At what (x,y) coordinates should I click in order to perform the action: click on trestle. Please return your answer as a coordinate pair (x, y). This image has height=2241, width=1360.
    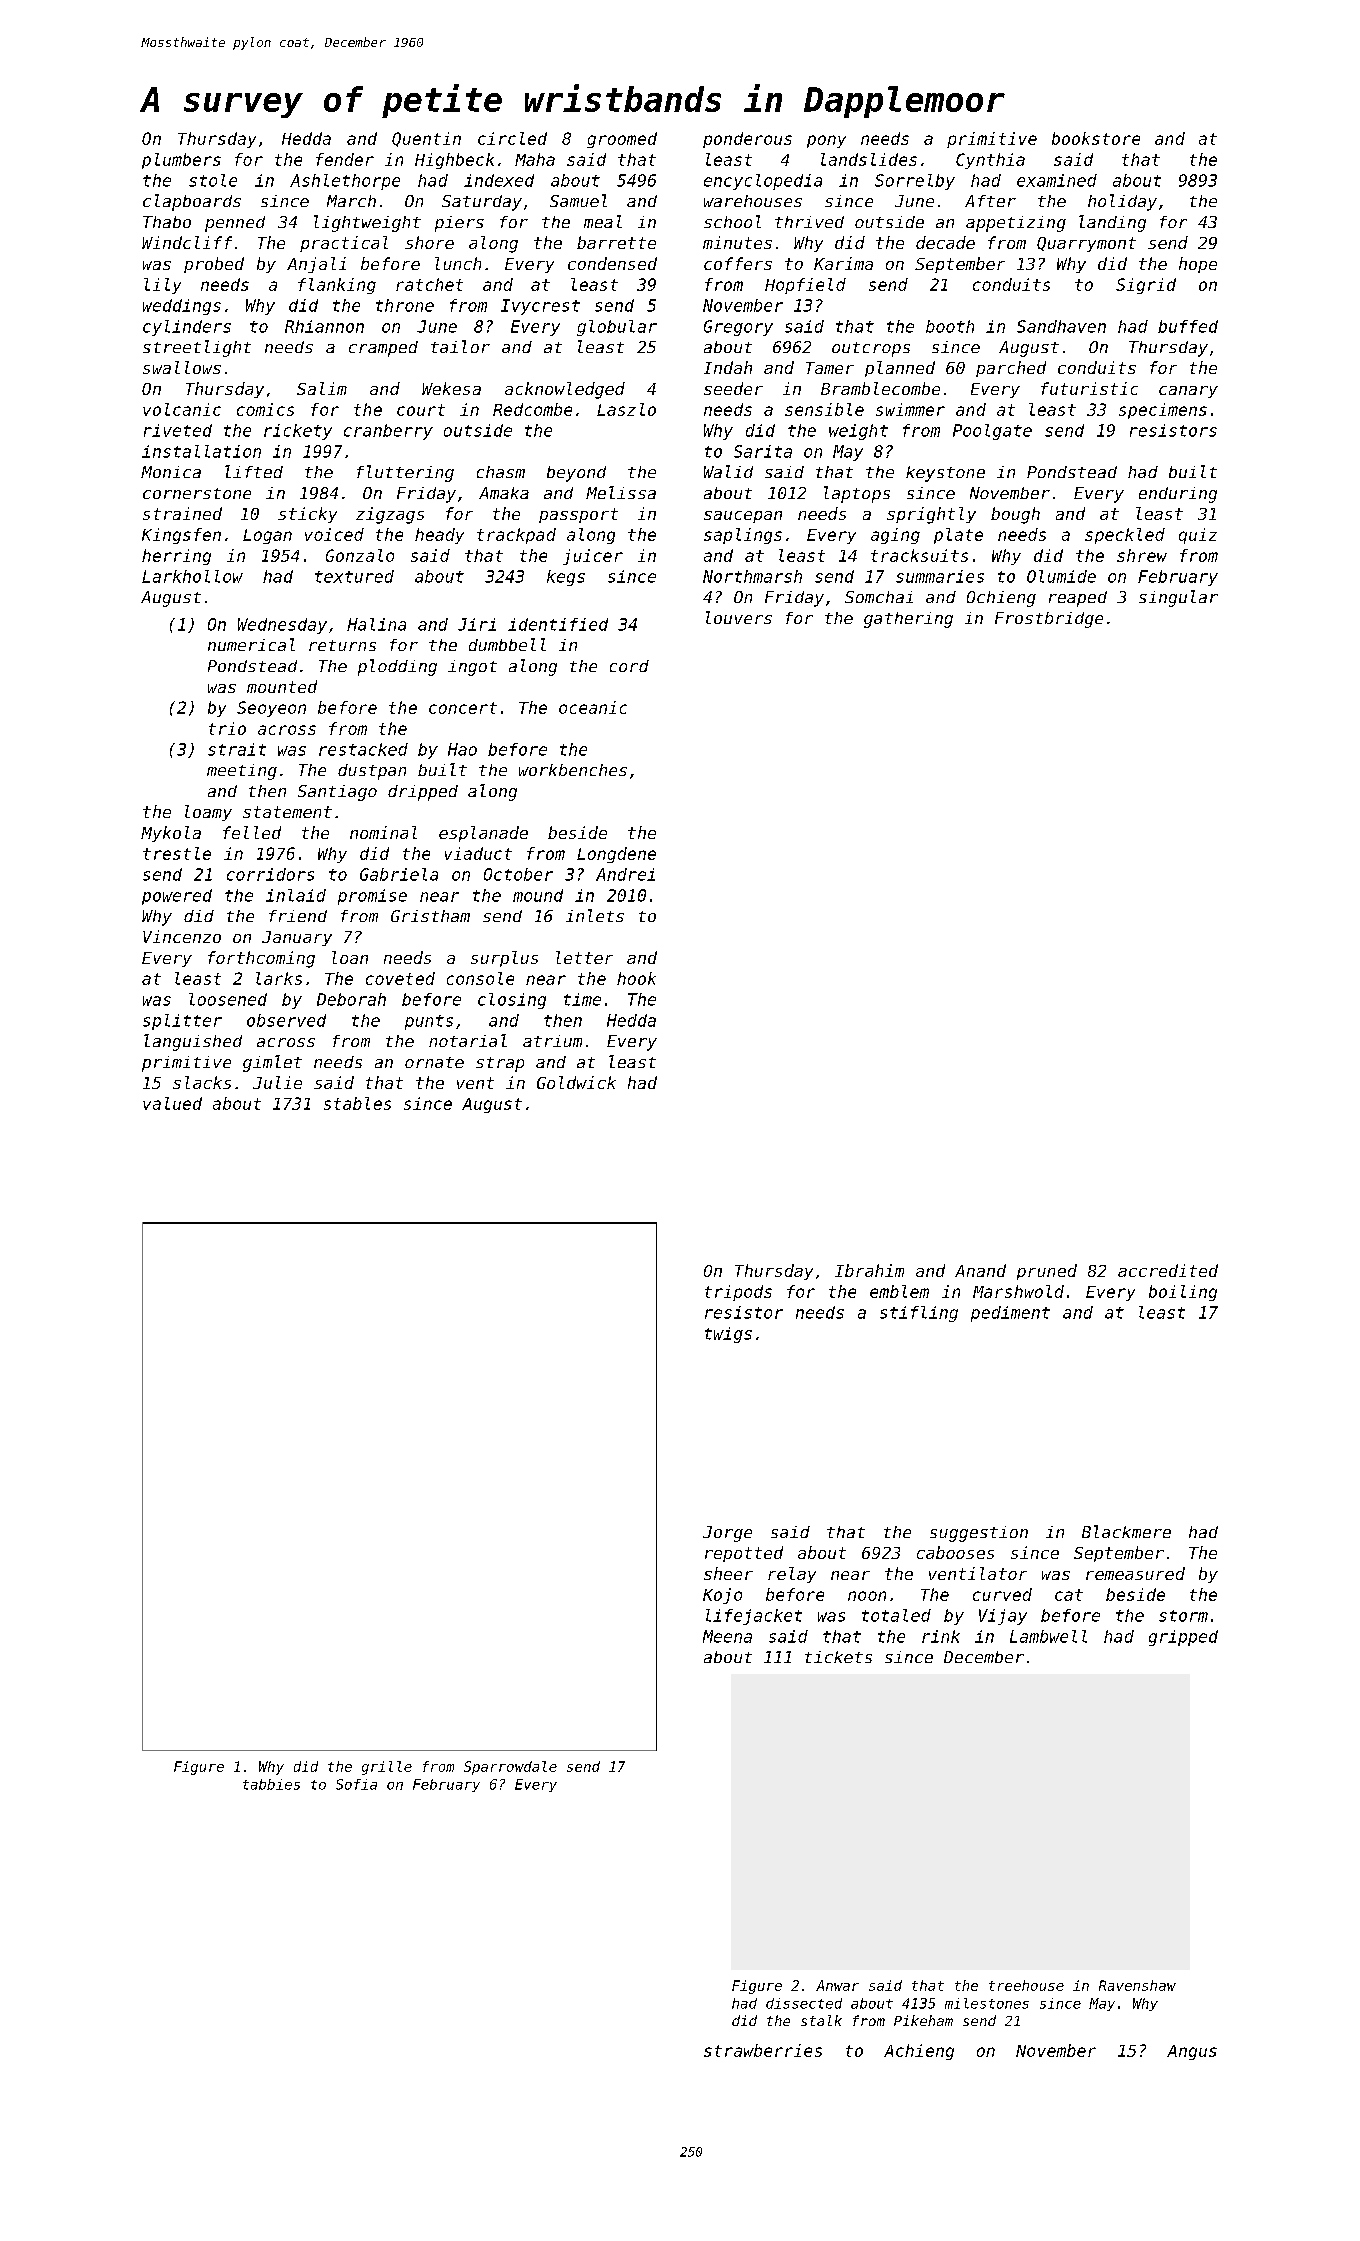
    Looking at the image, I should click on (177, 853).
